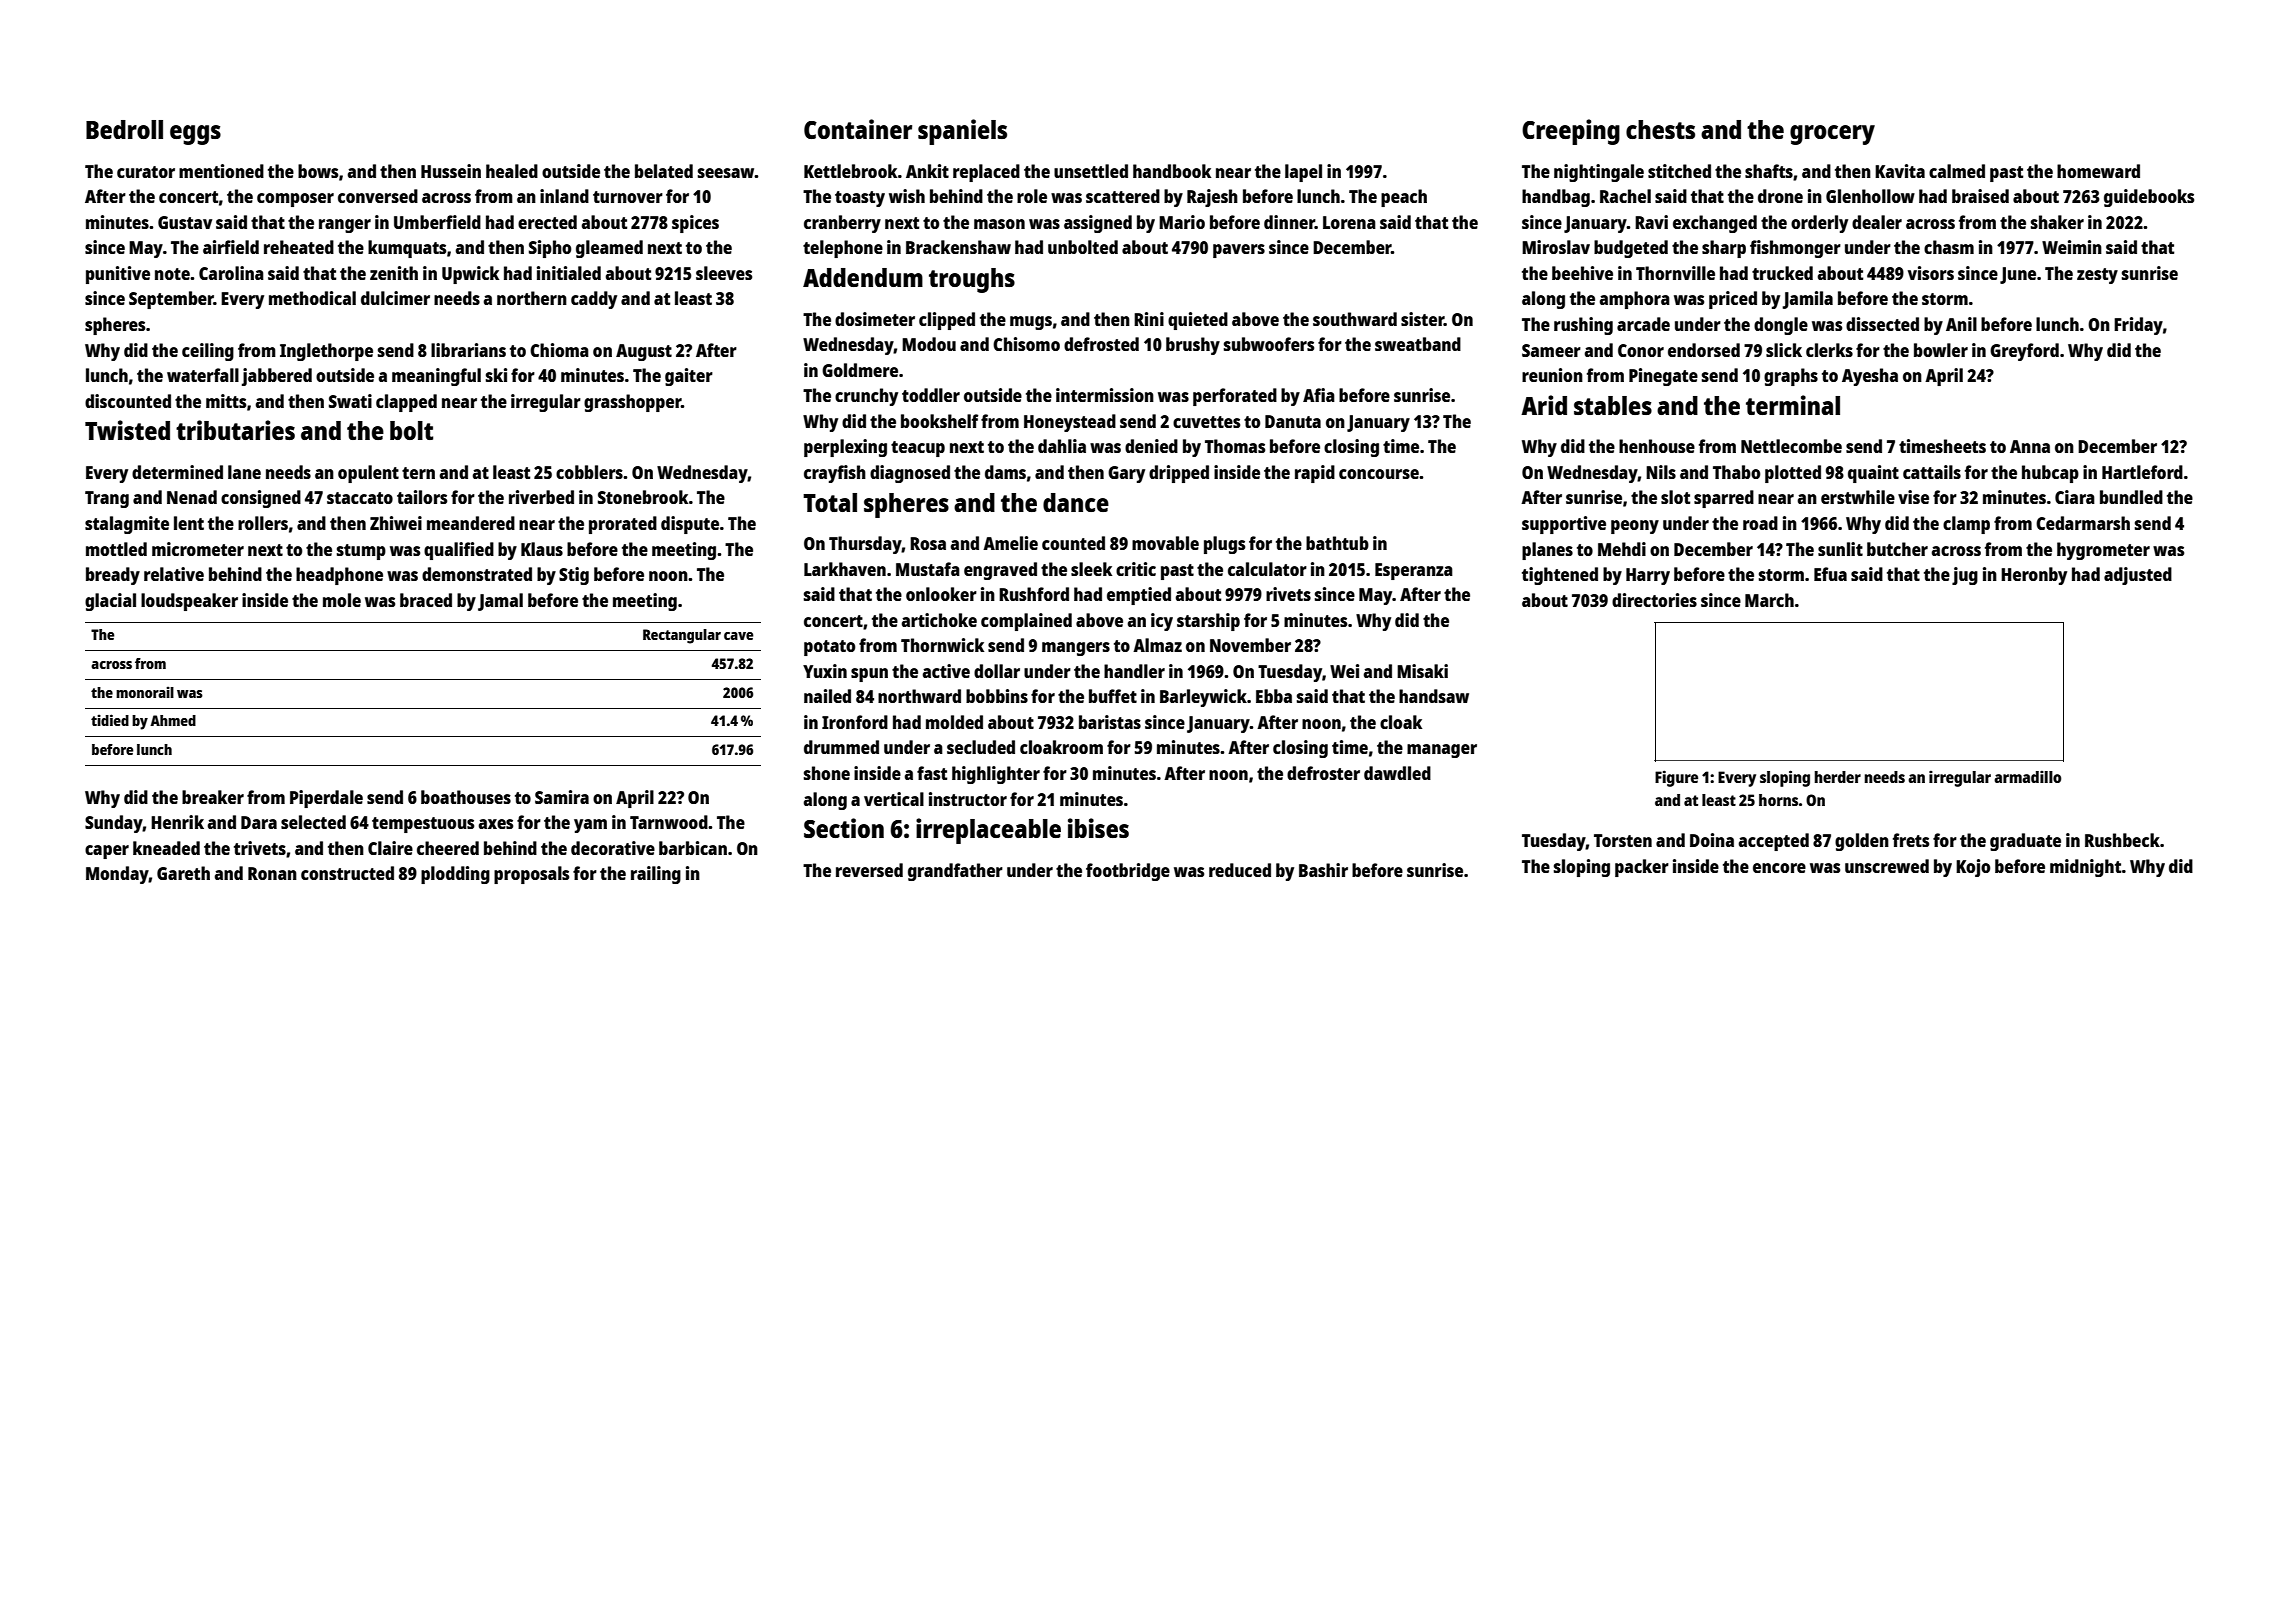  Describe the element at coordinates (981, 747) in the screenshot. I see `secluded` at that location.
